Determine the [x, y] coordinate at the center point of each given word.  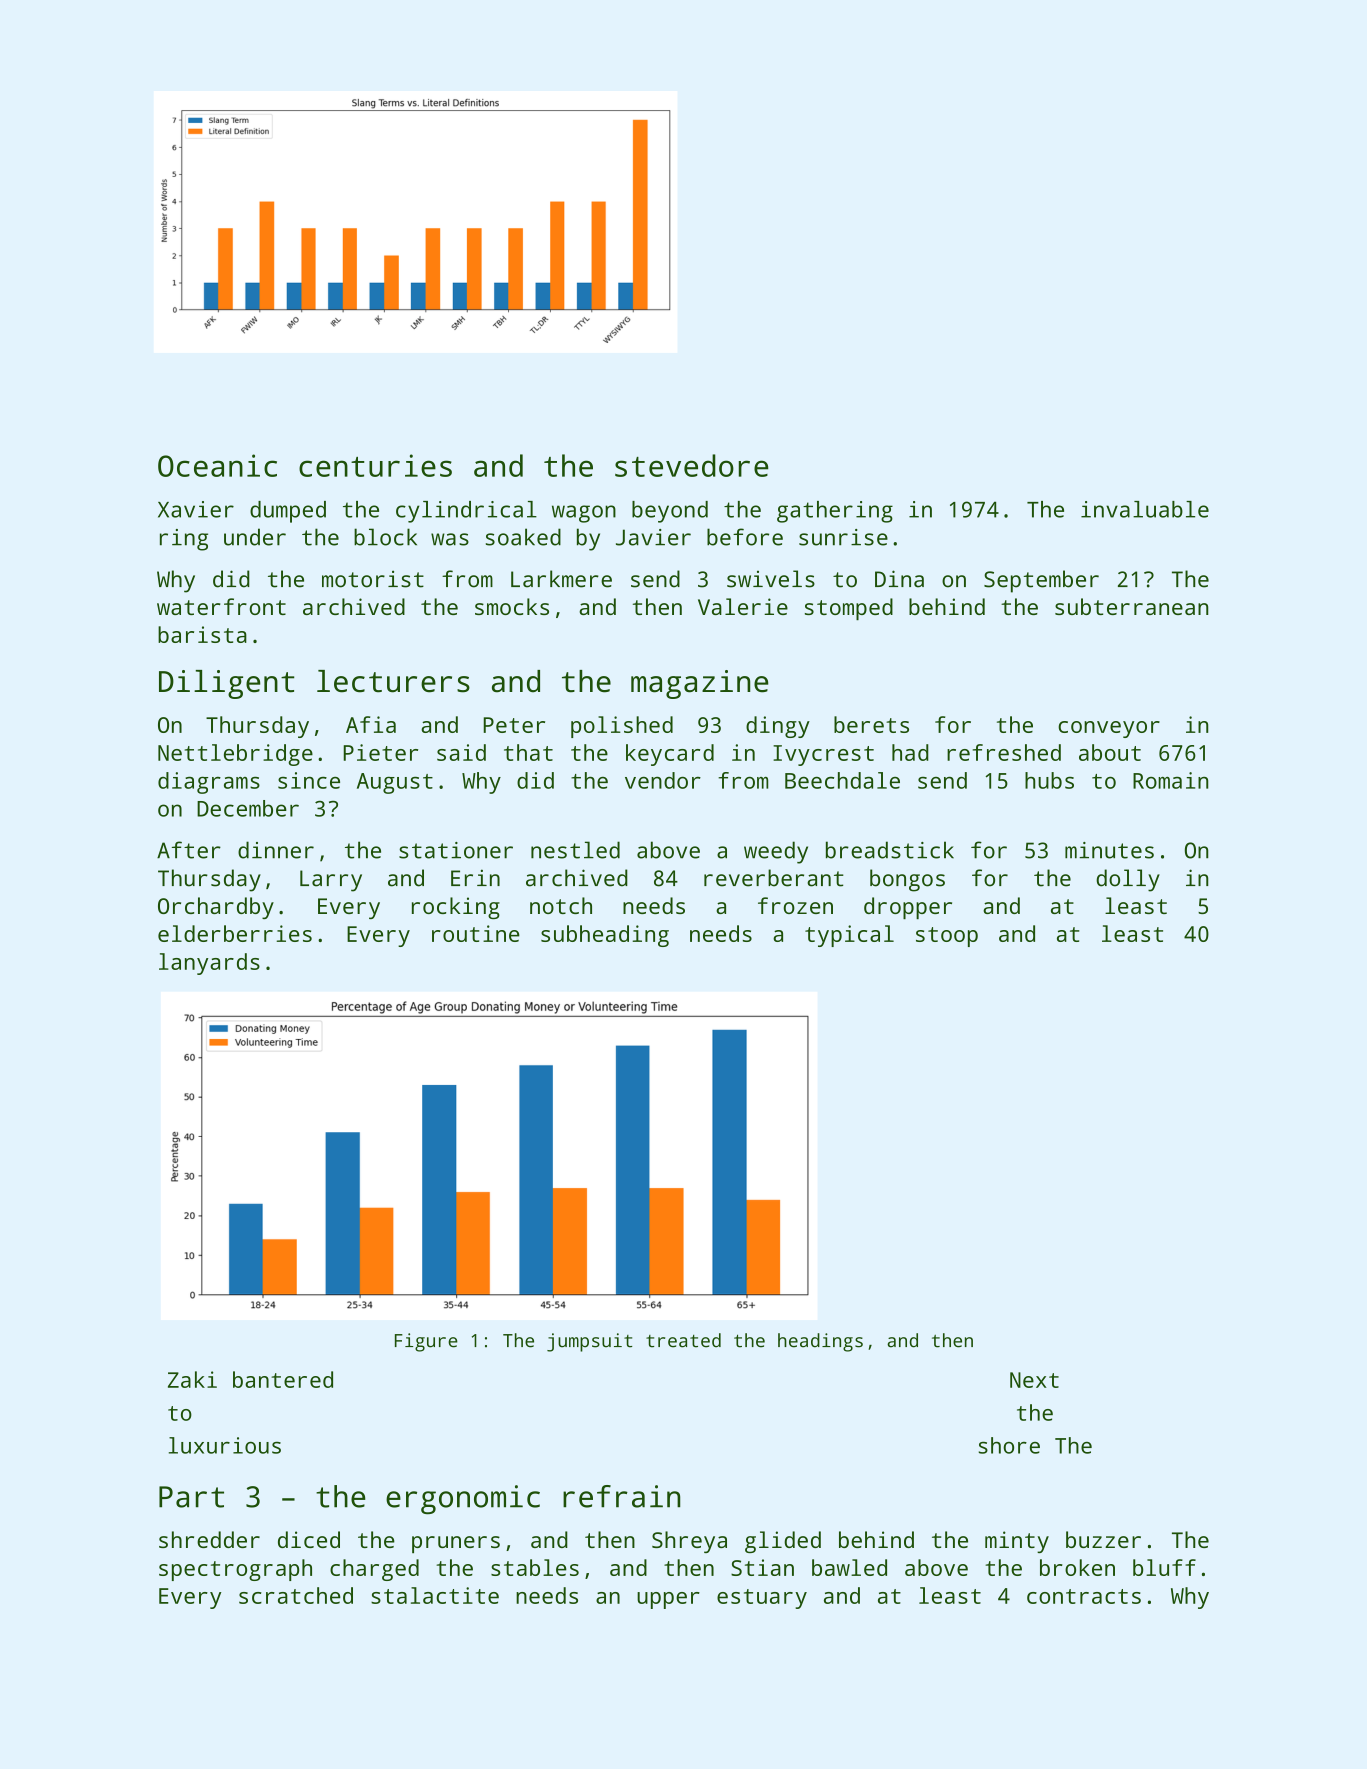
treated [683, 1340]
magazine [700, 684]
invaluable [1145, 509]
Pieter [380, 752]
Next [1034, 1380]
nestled [575, 850]
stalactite [435, 1595]
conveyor [1109, 729]
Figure [426, 1342]
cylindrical [466, 512]
